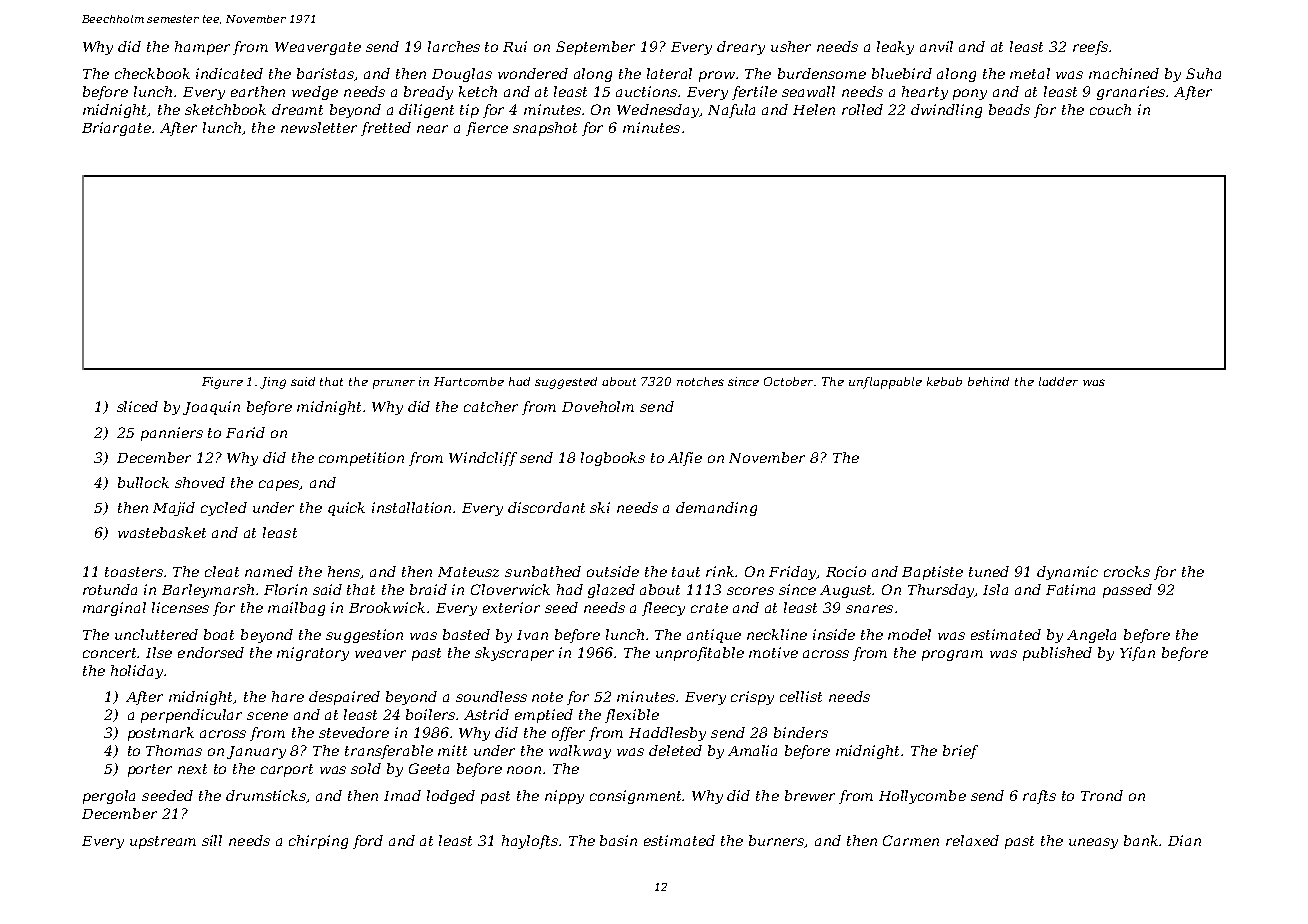 This document has width=1308, height=924. Describe the element at coordinates (208, 591) in the document. I see `Barleymarsh` at that location.
